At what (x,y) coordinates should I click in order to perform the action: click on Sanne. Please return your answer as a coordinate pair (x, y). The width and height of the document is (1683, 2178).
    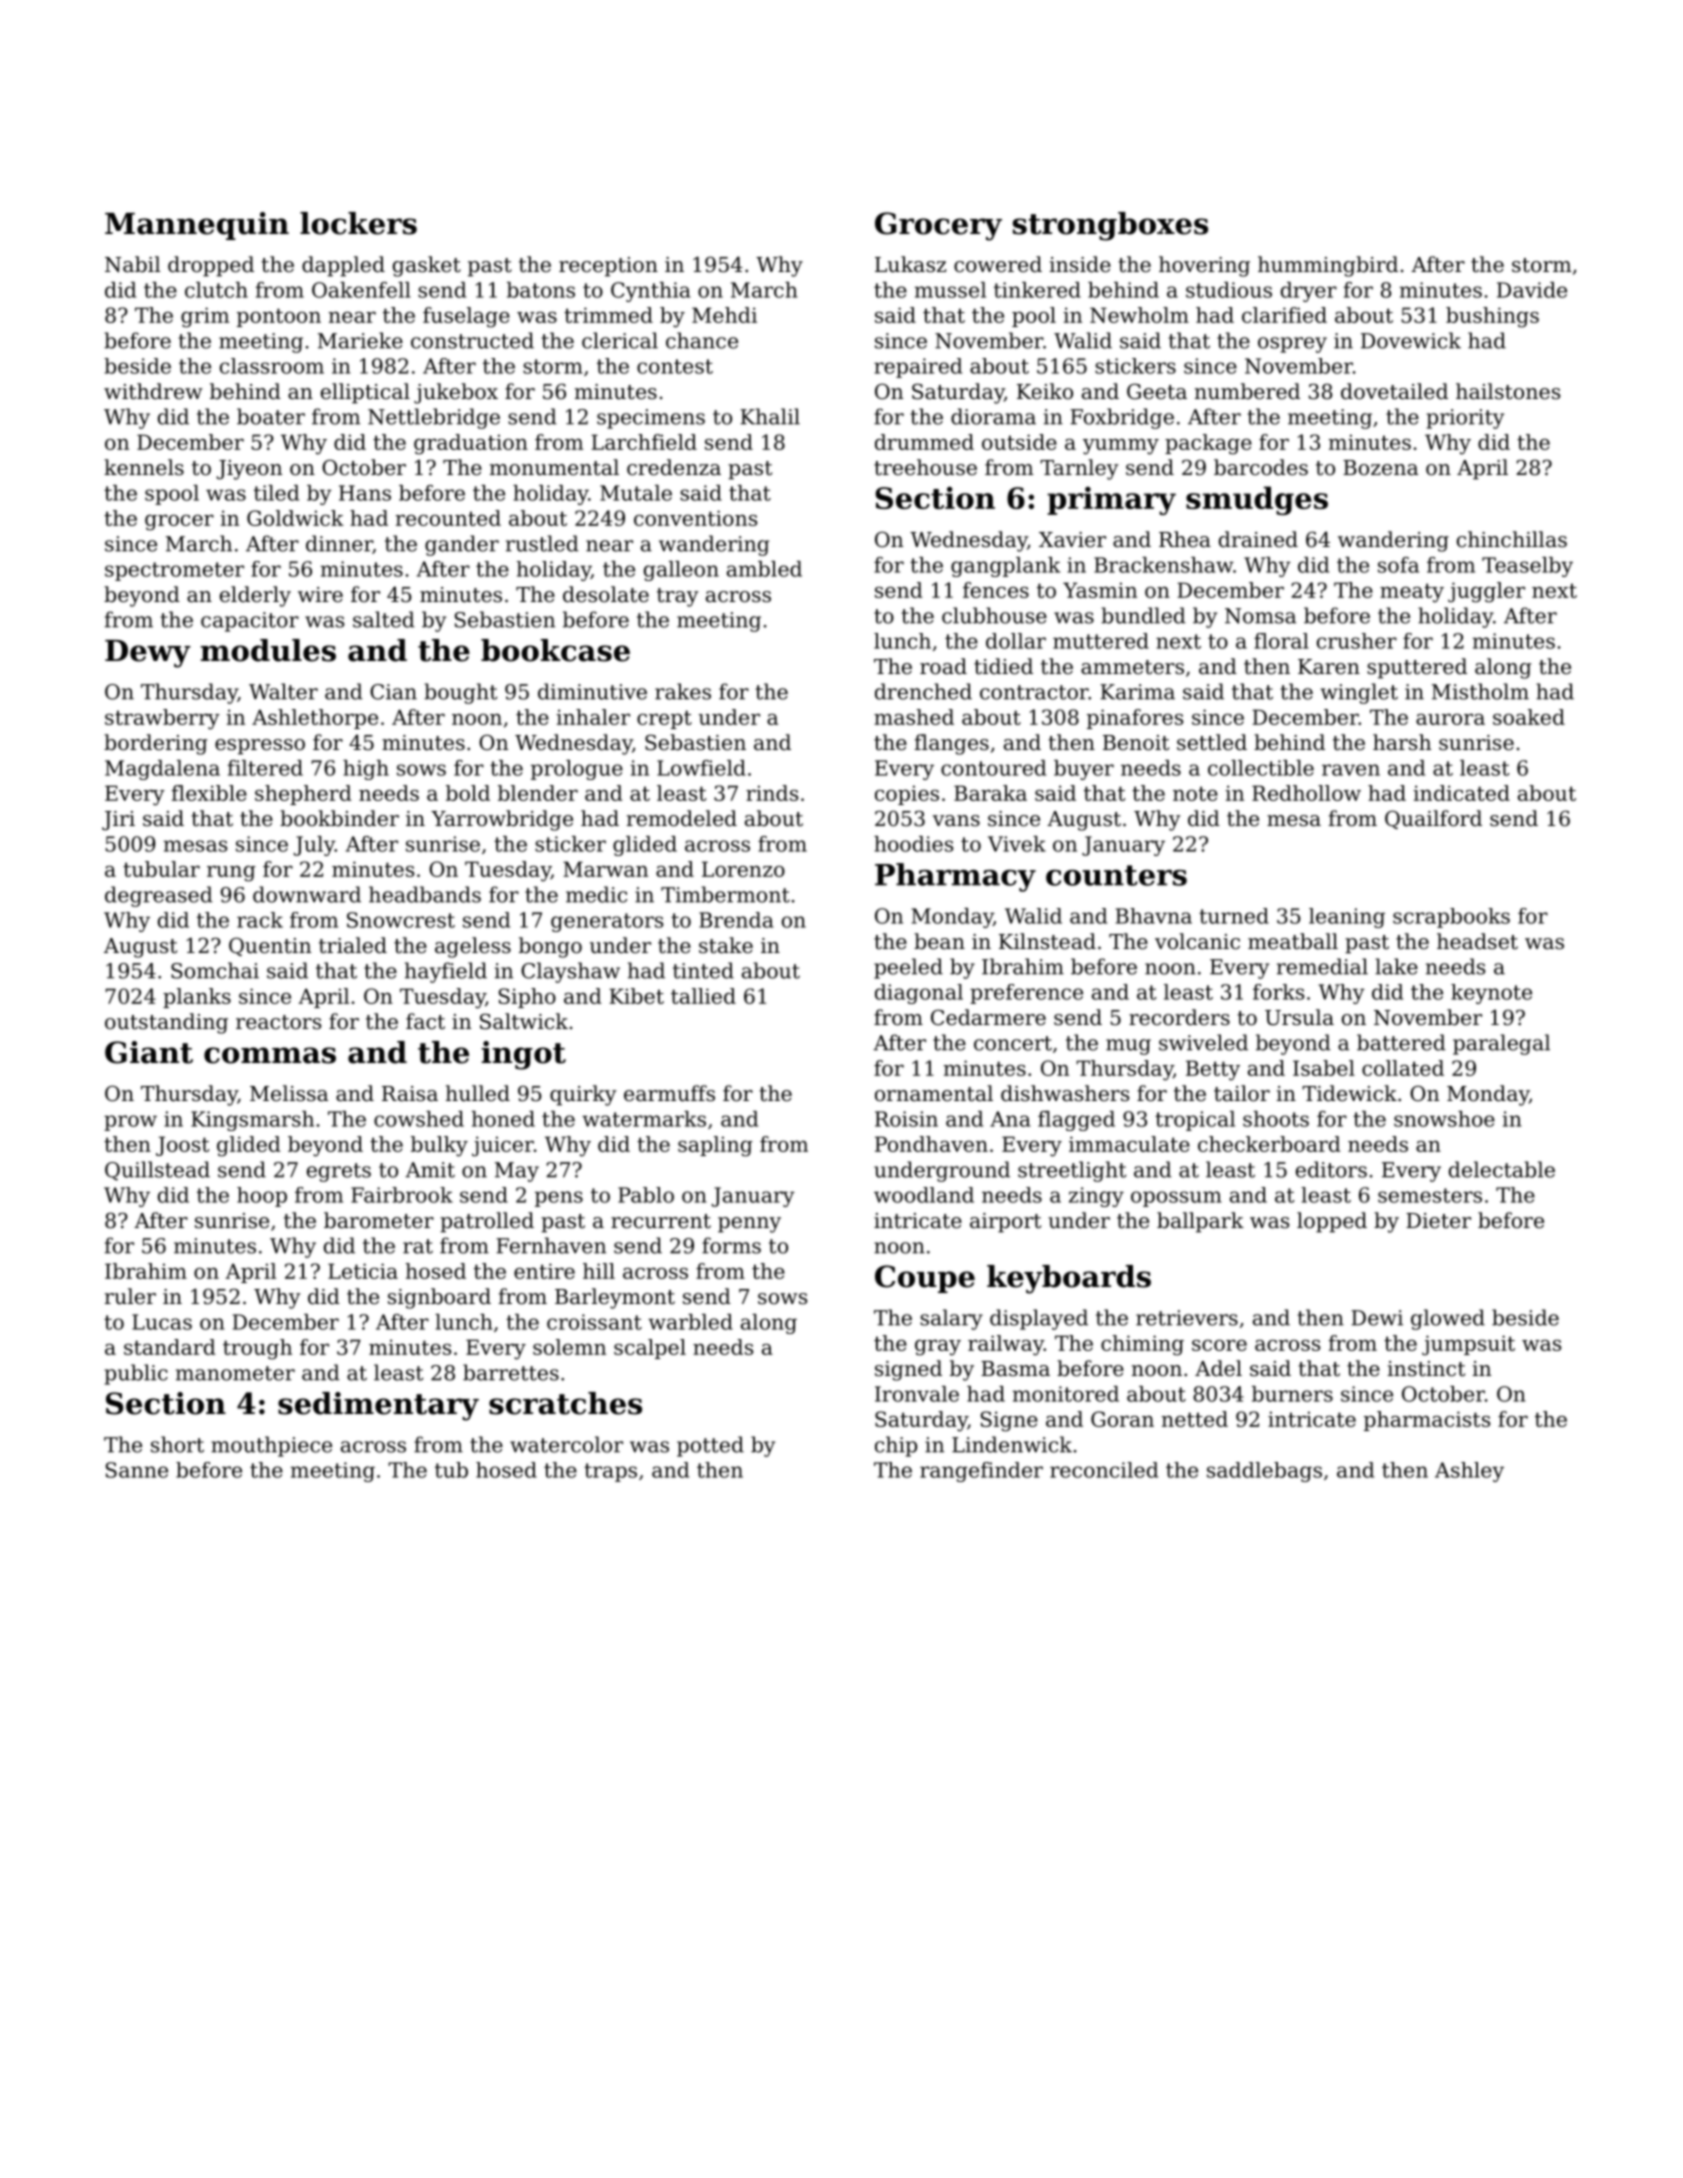
    Looking at the image, I should click on (137, 1470).
